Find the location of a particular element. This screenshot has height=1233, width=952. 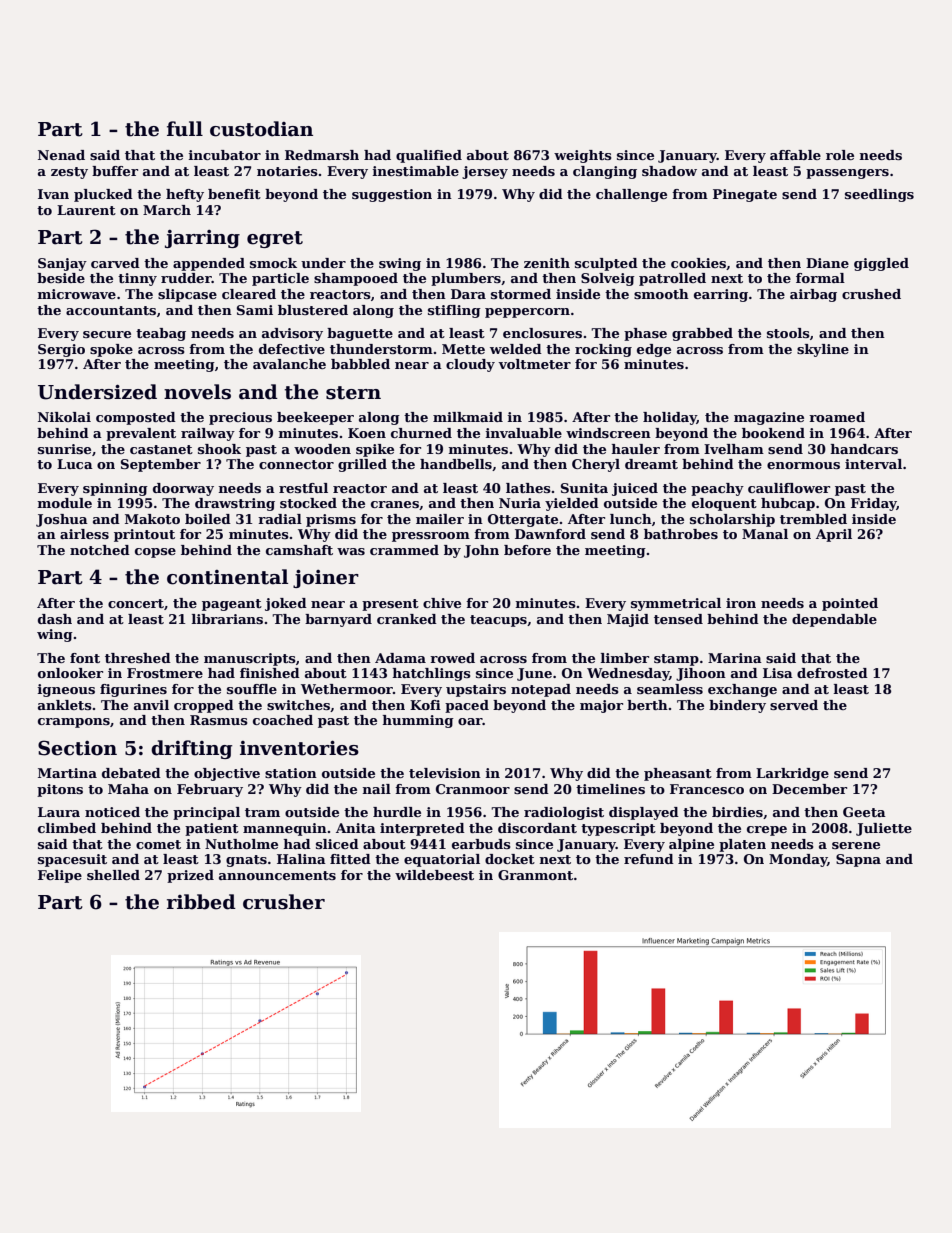

full is located at coordinates (185, 129).
